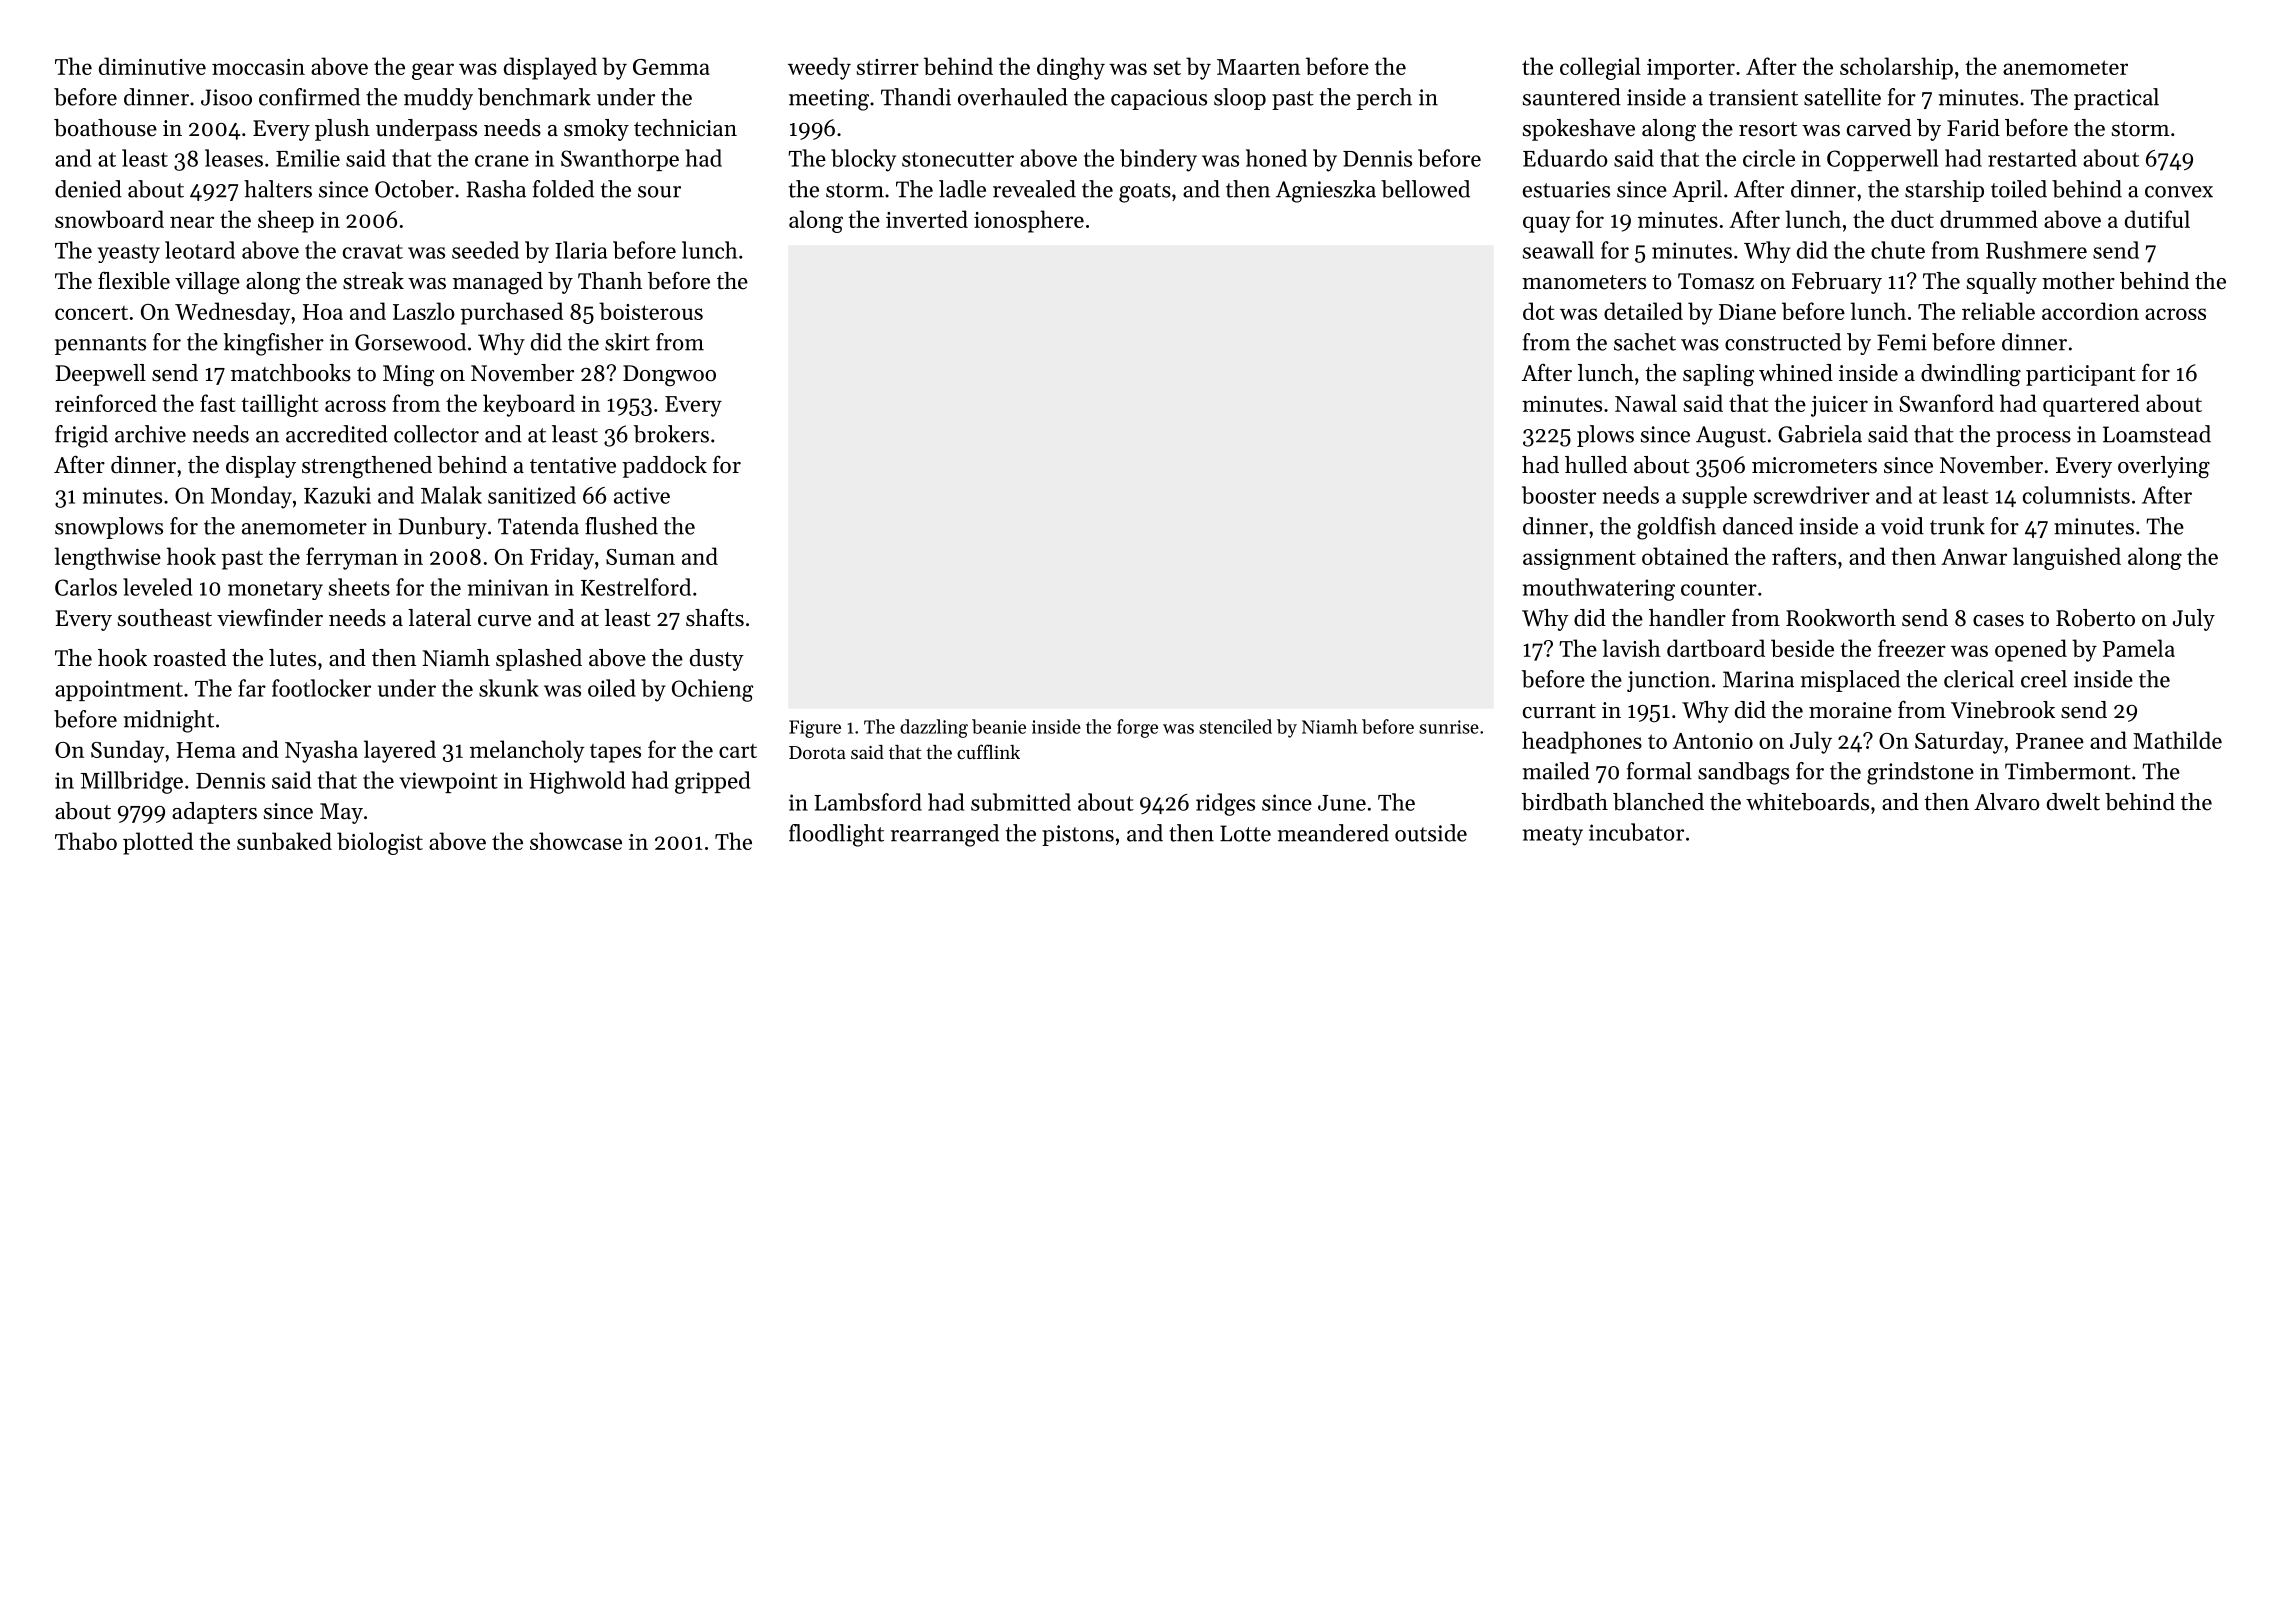 Image resolution: width=2282 pixels, height=1614 pixels. I want to click on Dunbury, so click(443, 528).
